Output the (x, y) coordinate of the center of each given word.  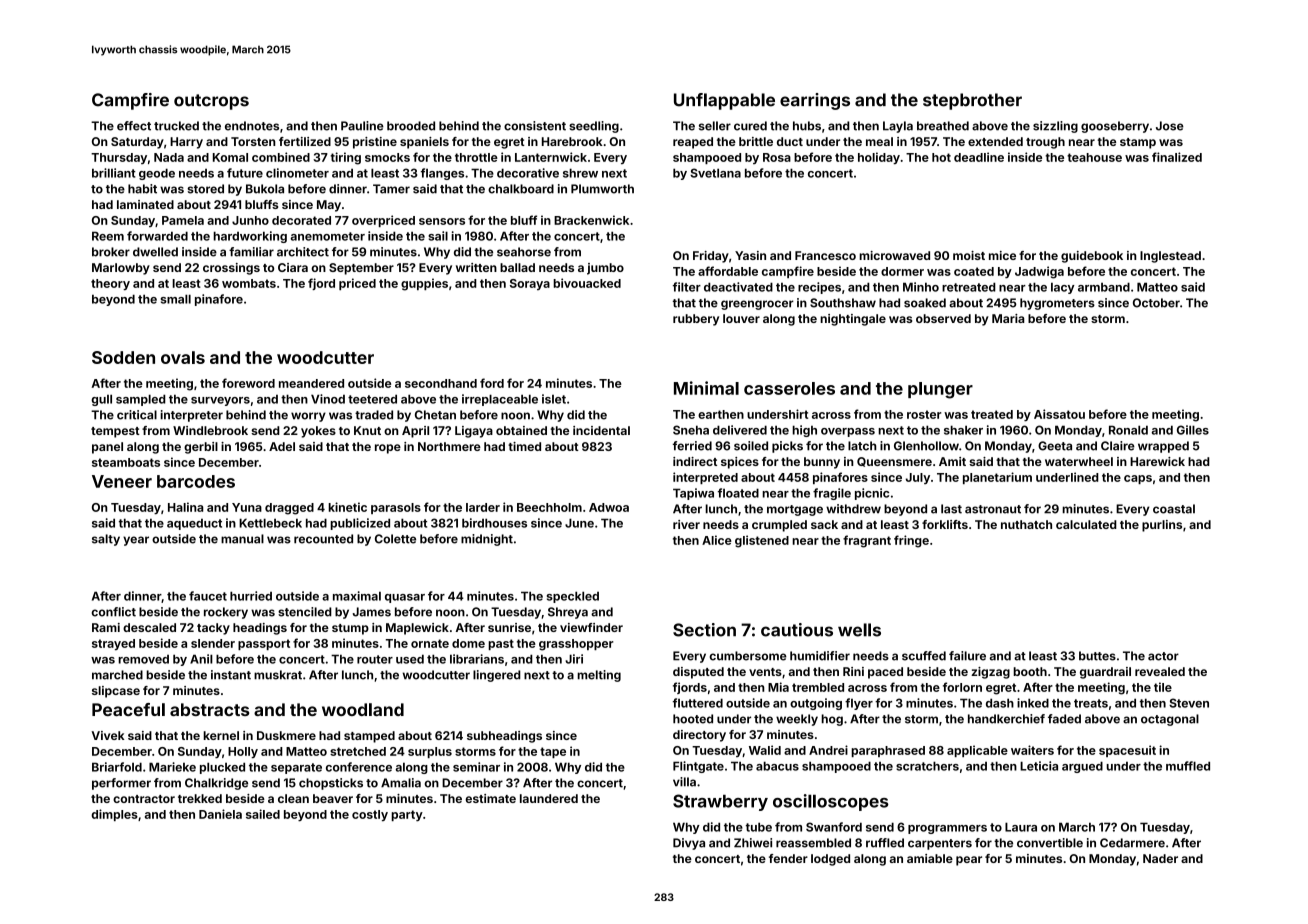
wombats (249, 283)
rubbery (696, 320)
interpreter (191, 416)
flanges (442, 174)
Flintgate (698, 767)
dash (1000, 703)
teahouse (1094, 157)
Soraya (530, 284)
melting (599, 676)
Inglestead (1170, 257)
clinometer (297, 173)
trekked (200, 798)
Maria (1008, 318)
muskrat (278, 675)
